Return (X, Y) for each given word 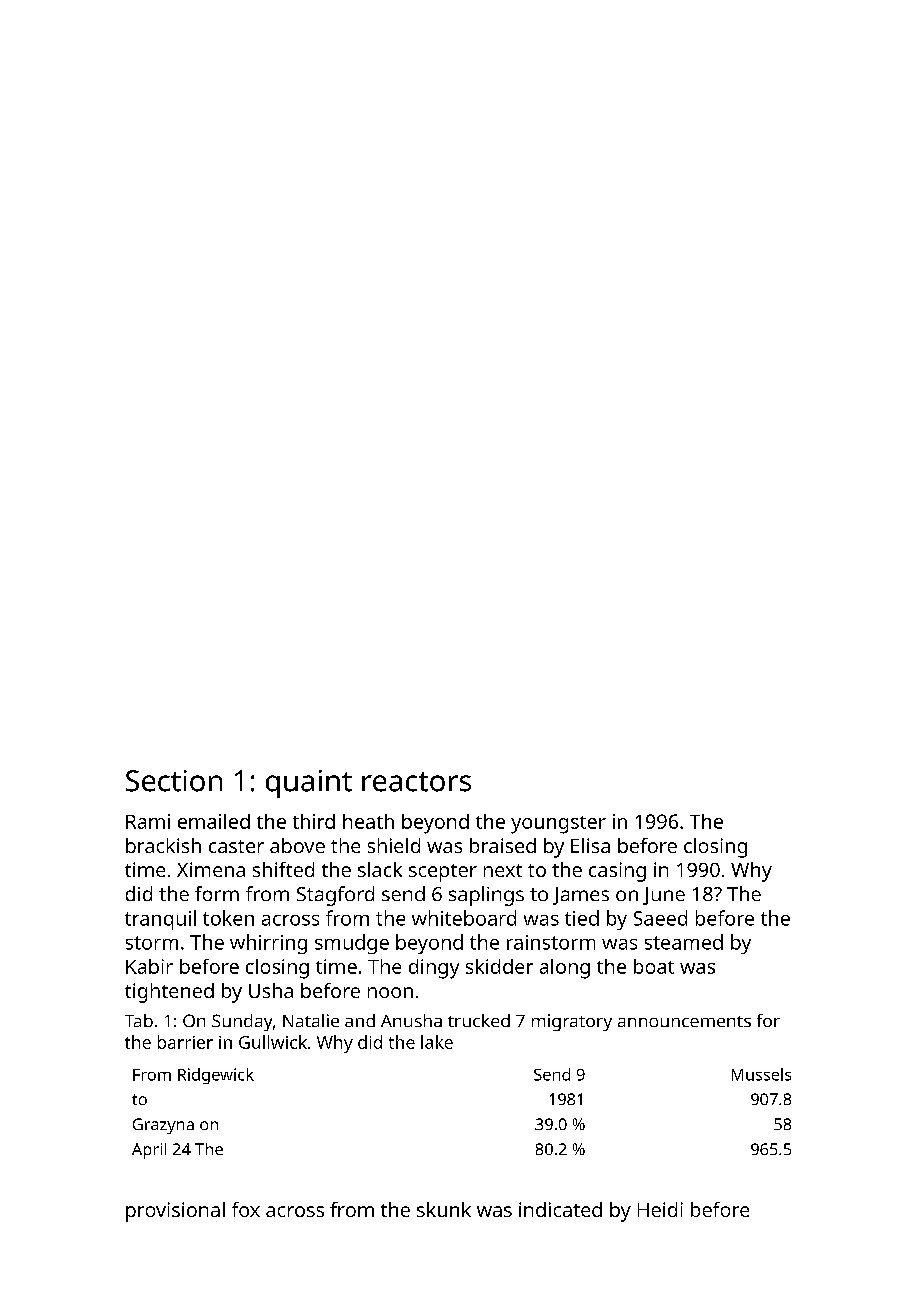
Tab (139, 1020)
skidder (499, 966)
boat (654, 966)
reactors (416, 782)
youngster (558, 825)
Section (174, 781)
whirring (268, 944)
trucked (479, 1020)
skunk (444, 1209)
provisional (175, 1212)
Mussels (761, 1074)
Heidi (660, 1209)
